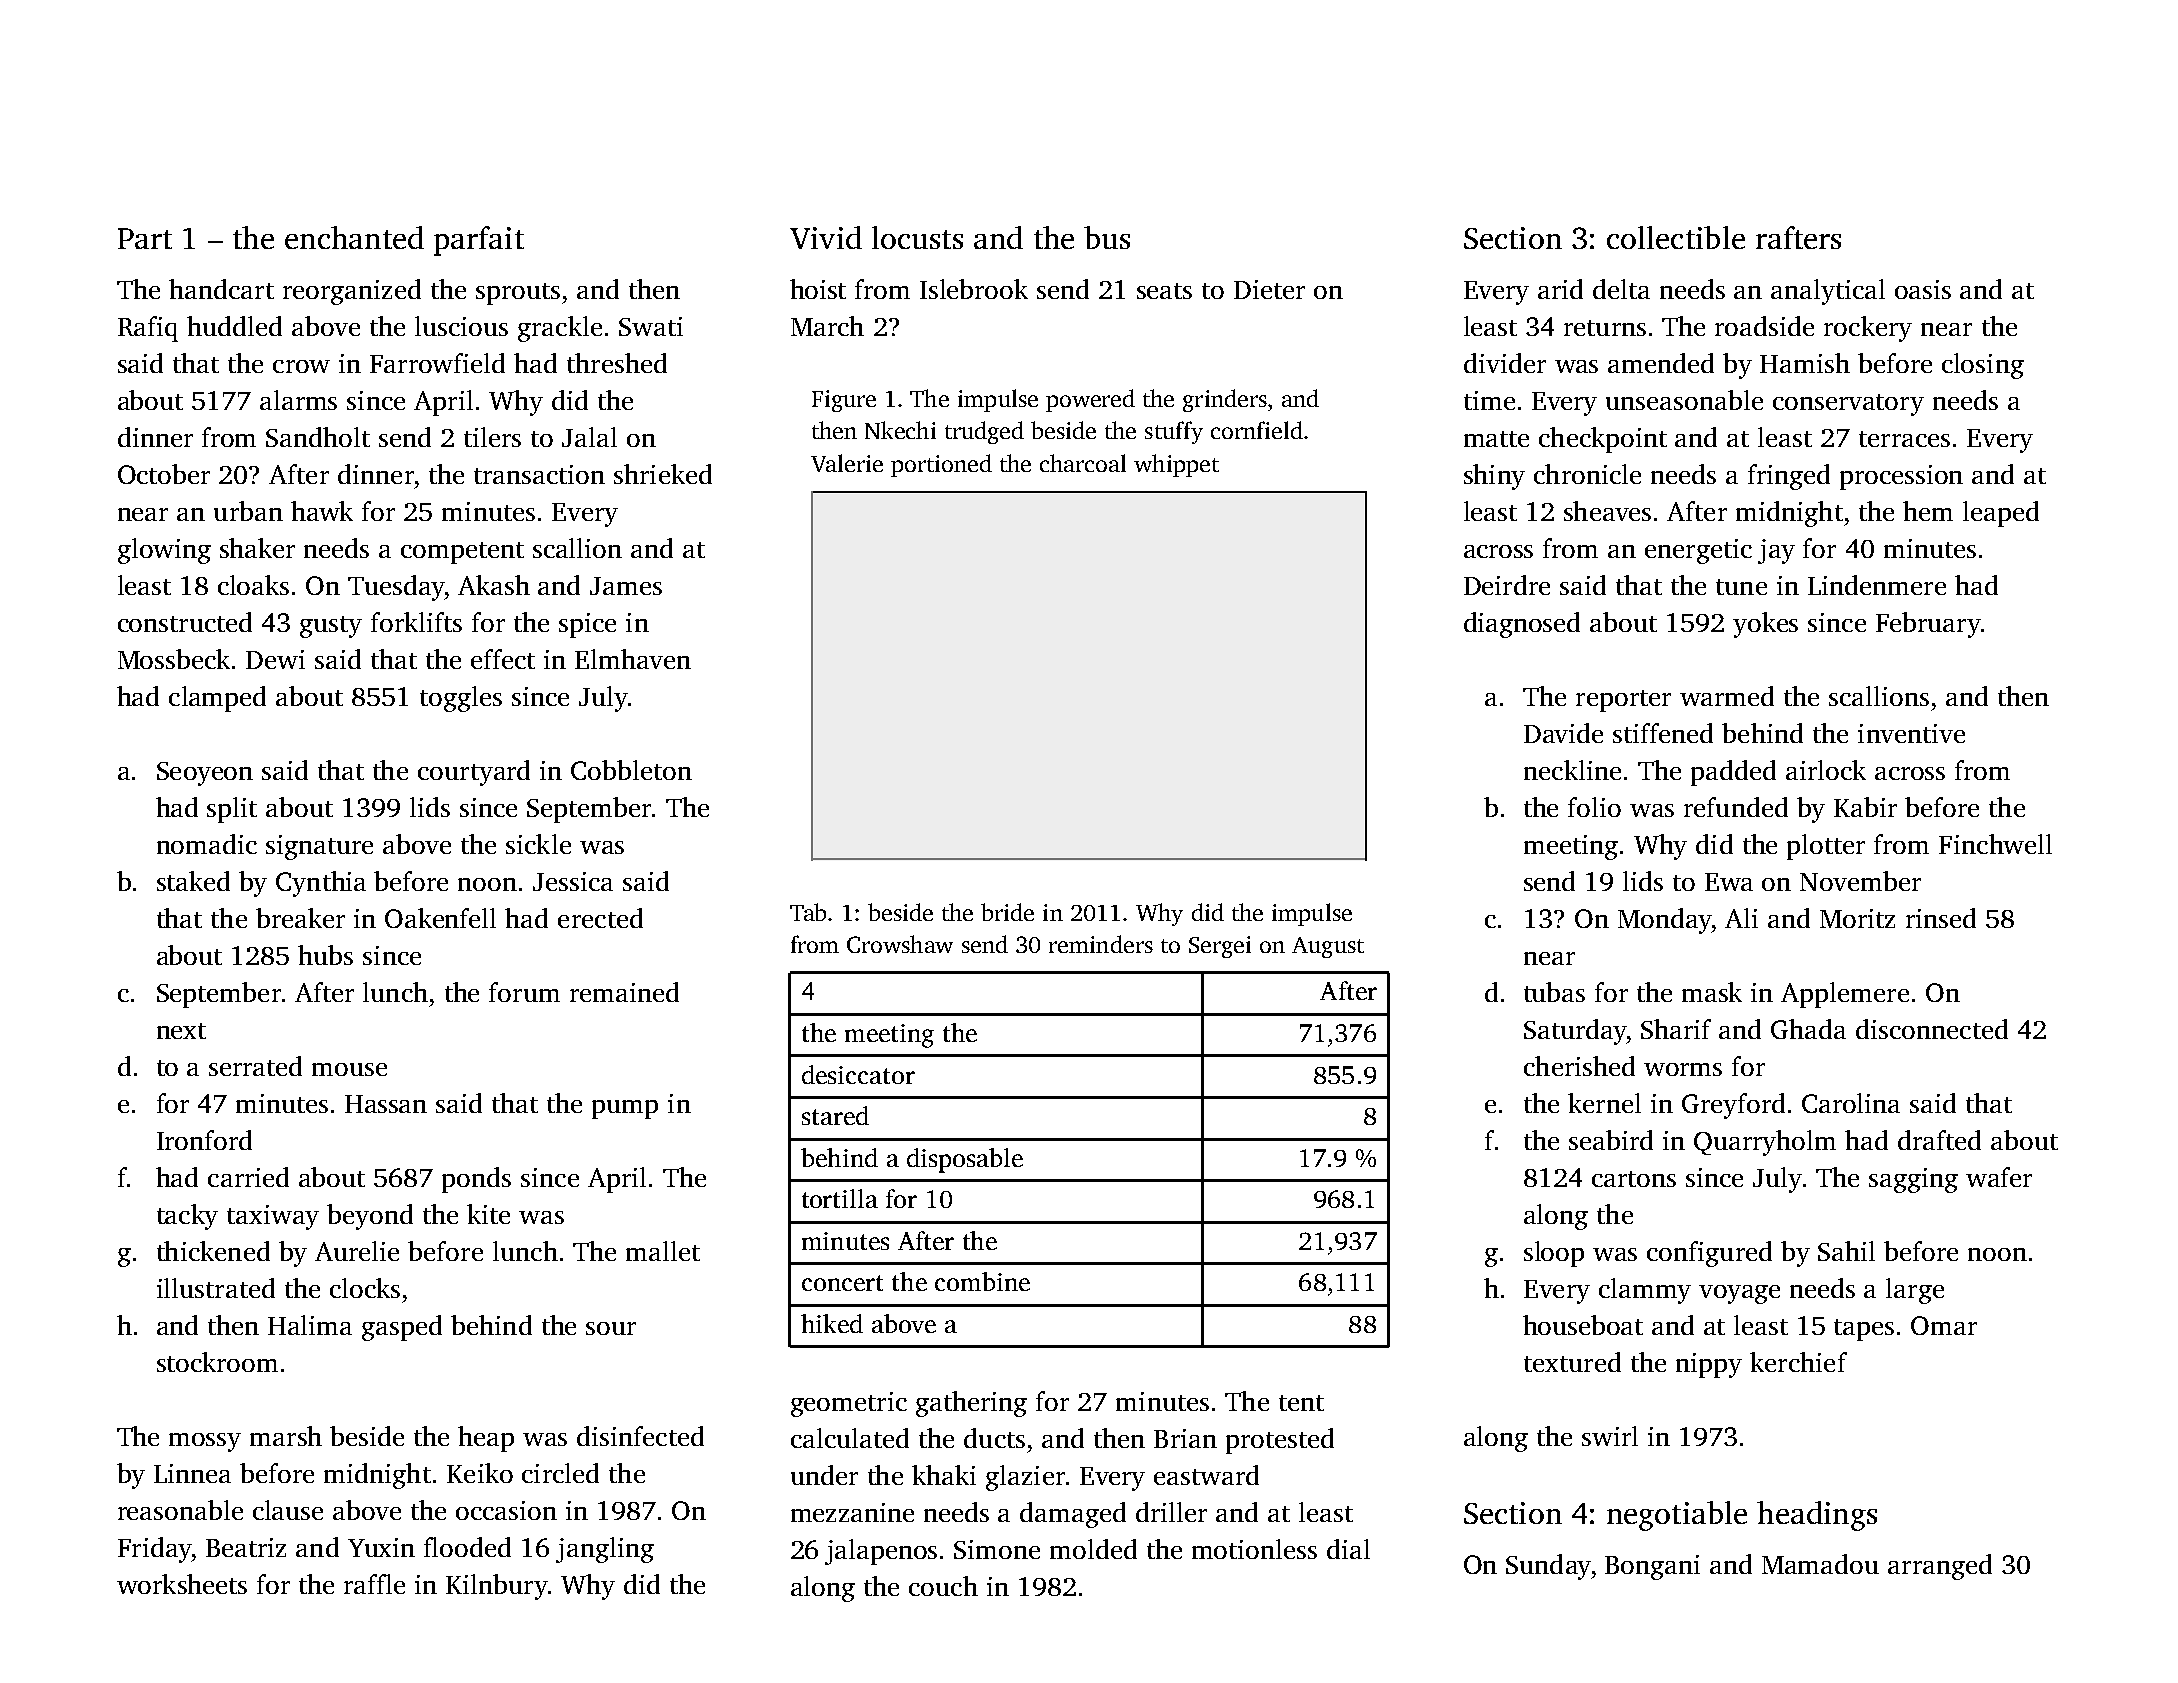 This screenshot has height=1683, width=2178. I want to click on Part, so click(145, 238).
